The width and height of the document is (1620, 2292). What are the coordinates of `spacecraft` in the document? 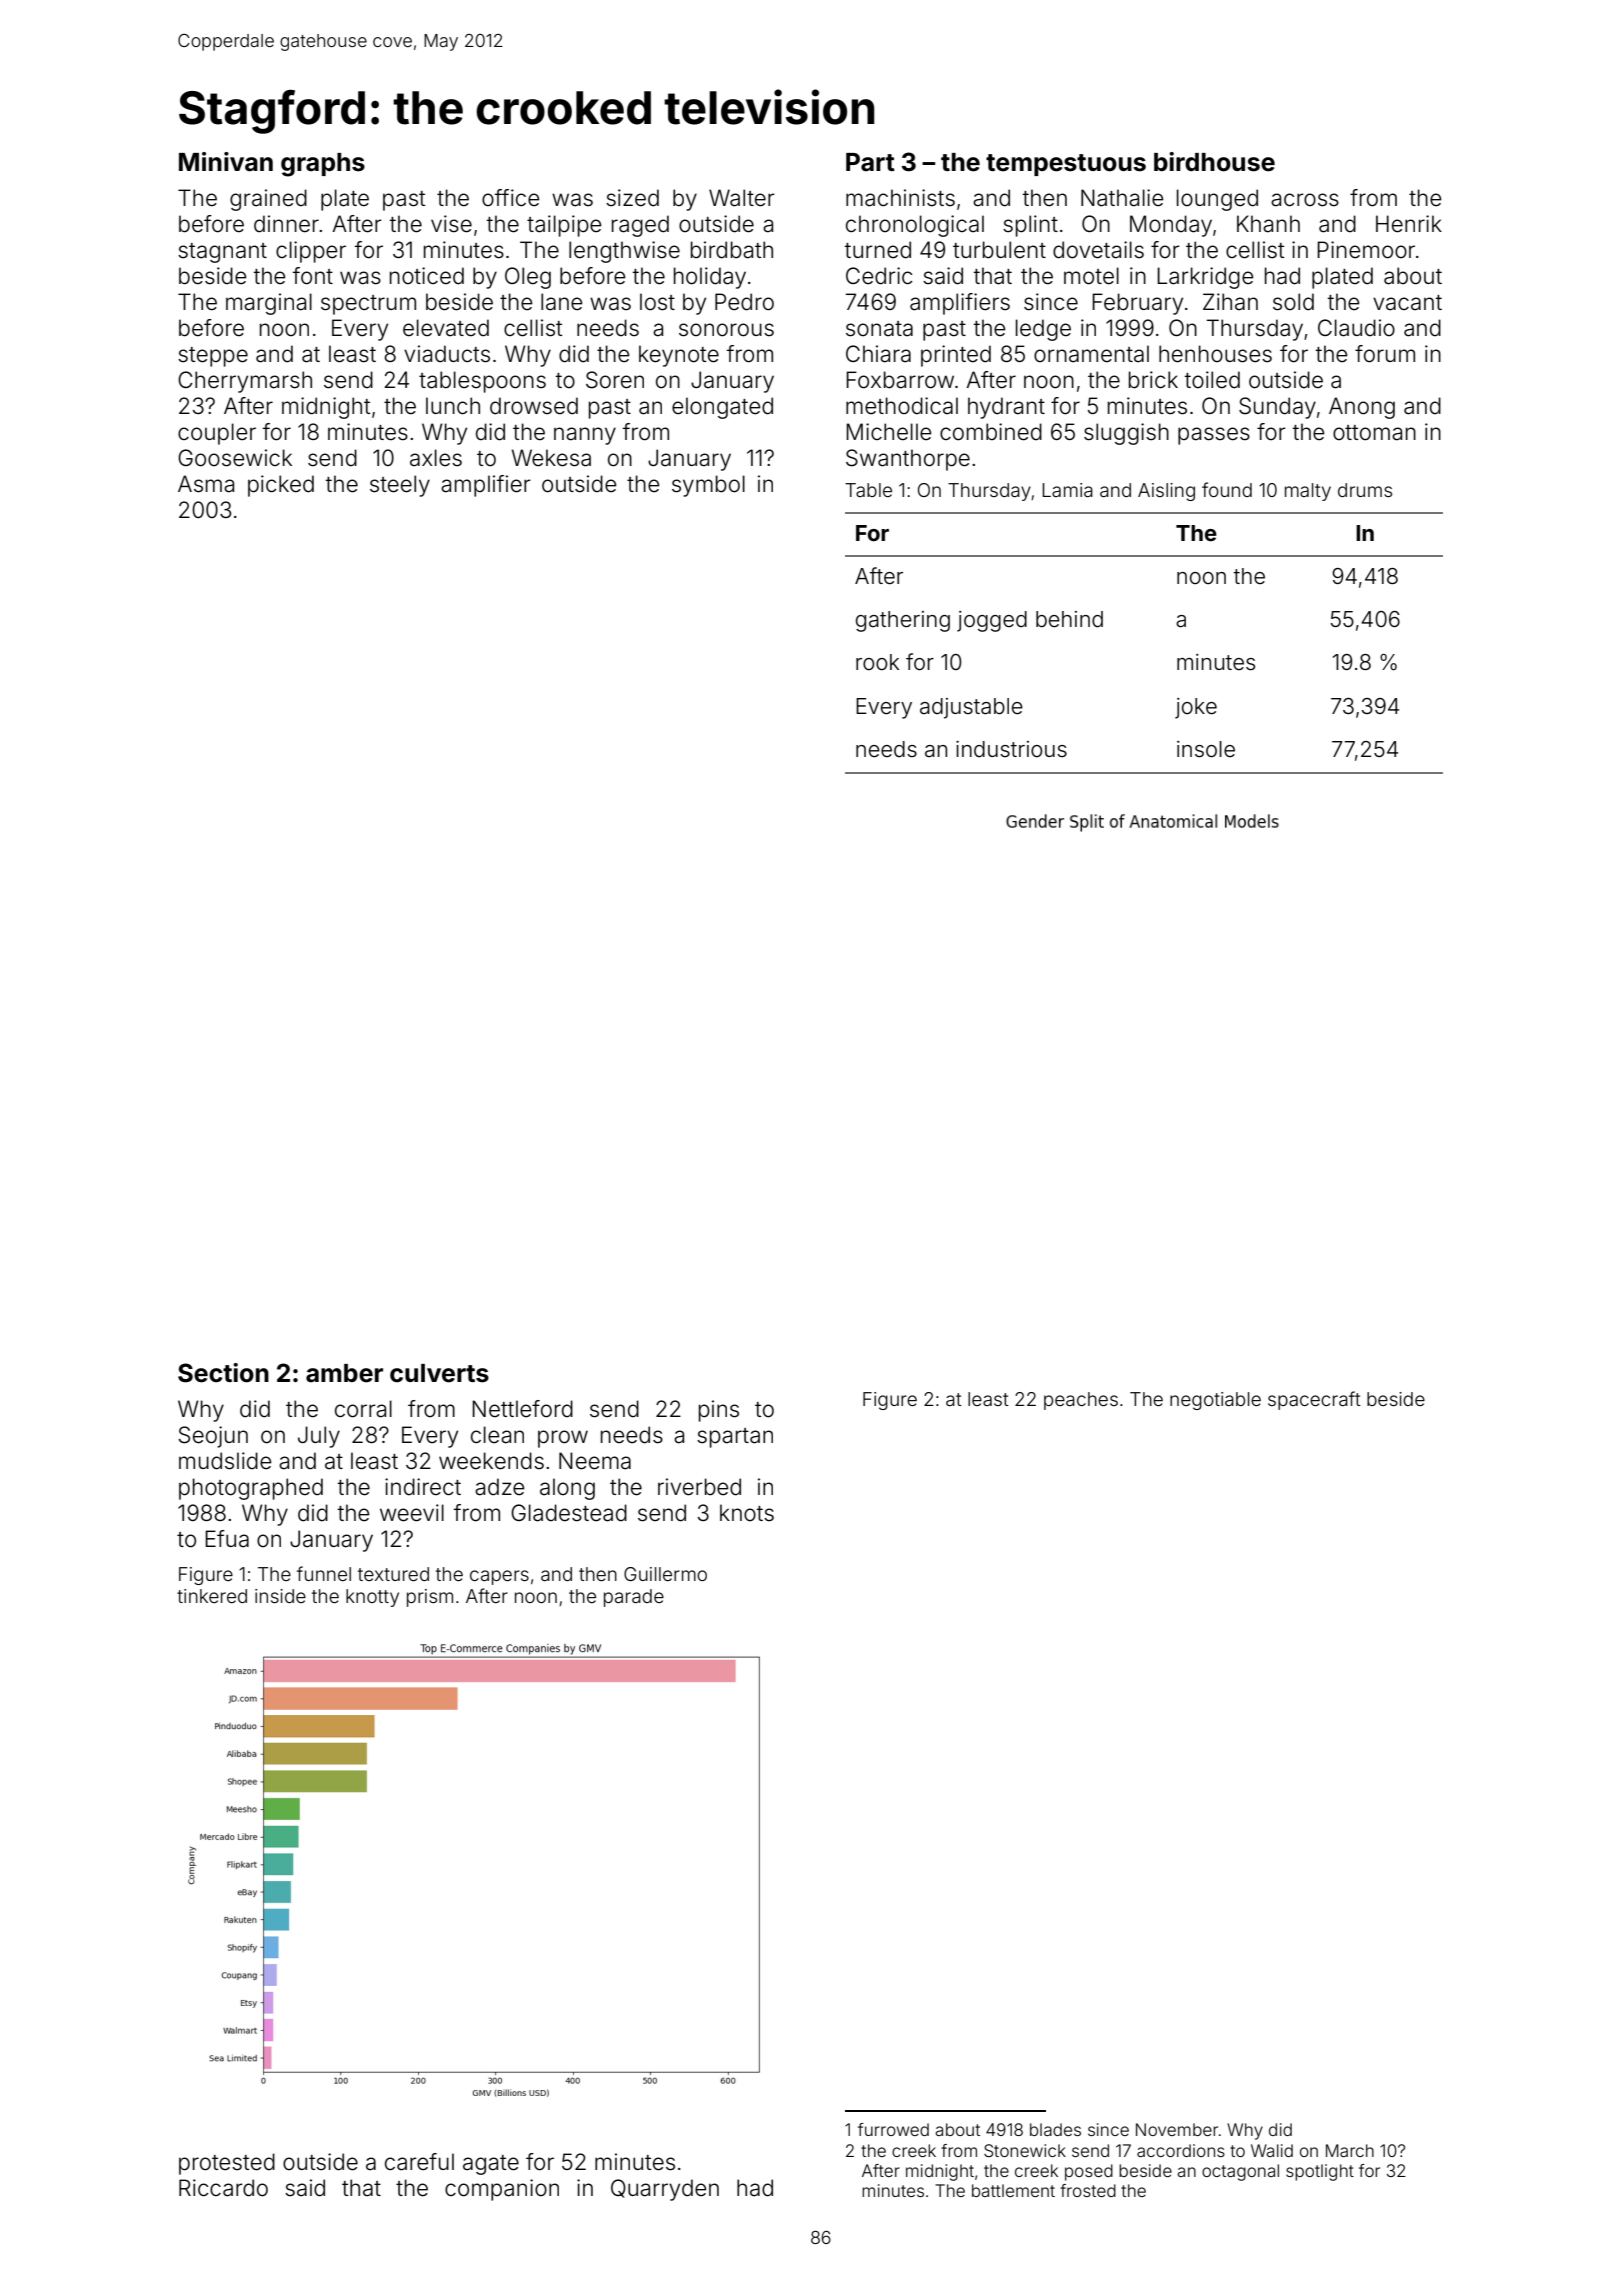 It's located at (1314, 1400).
